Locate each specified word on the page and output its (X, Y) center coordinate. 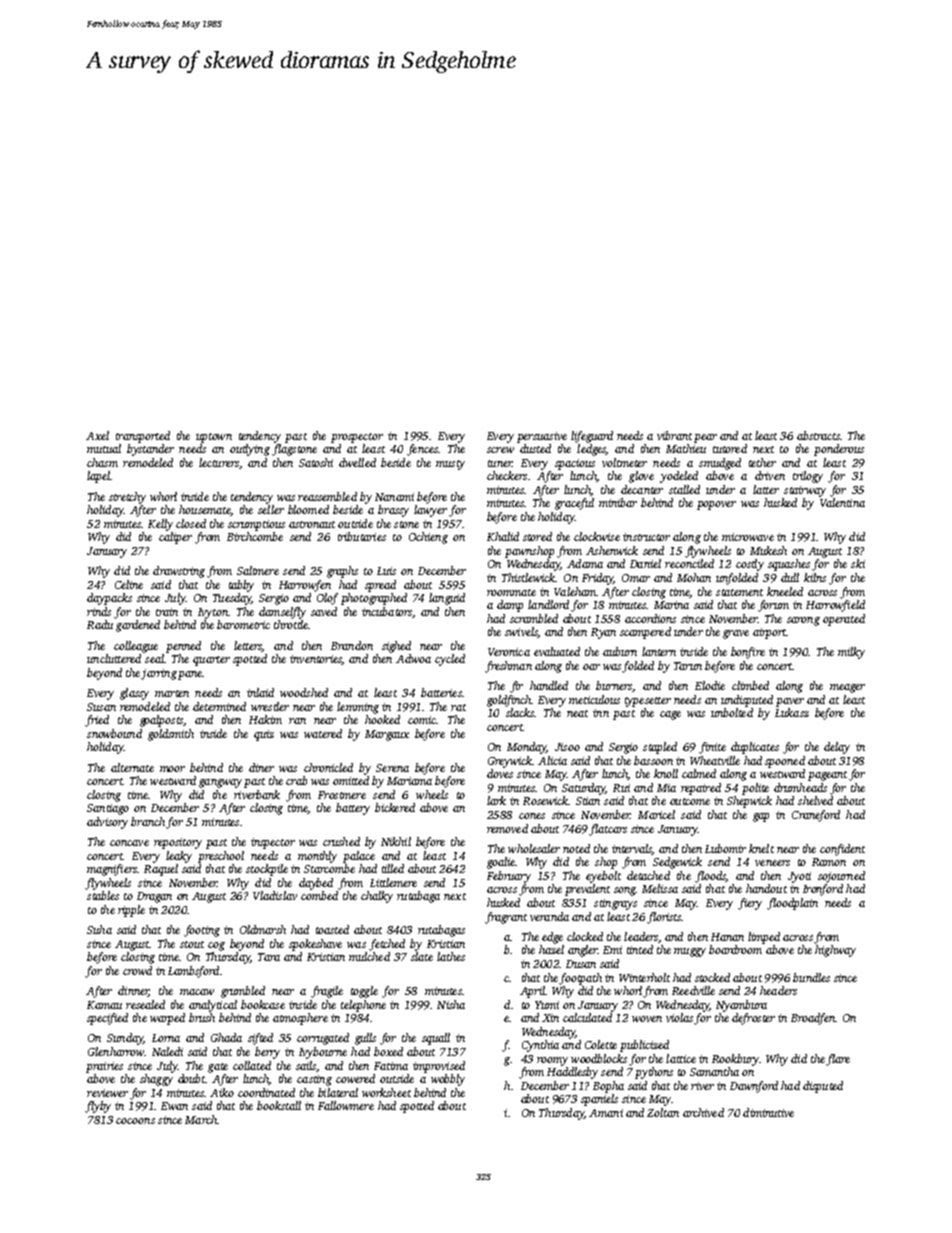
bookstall (279, 1105)
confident (842, 850)
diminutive (768, 1112)
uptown (214, 438)
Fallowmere (346, 1105)
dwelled (357, 462)
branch (148, 821)
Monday (526, 748)
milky (851, 653)
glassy (134, 694)
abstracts (818, 435)
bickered (395, 807)
